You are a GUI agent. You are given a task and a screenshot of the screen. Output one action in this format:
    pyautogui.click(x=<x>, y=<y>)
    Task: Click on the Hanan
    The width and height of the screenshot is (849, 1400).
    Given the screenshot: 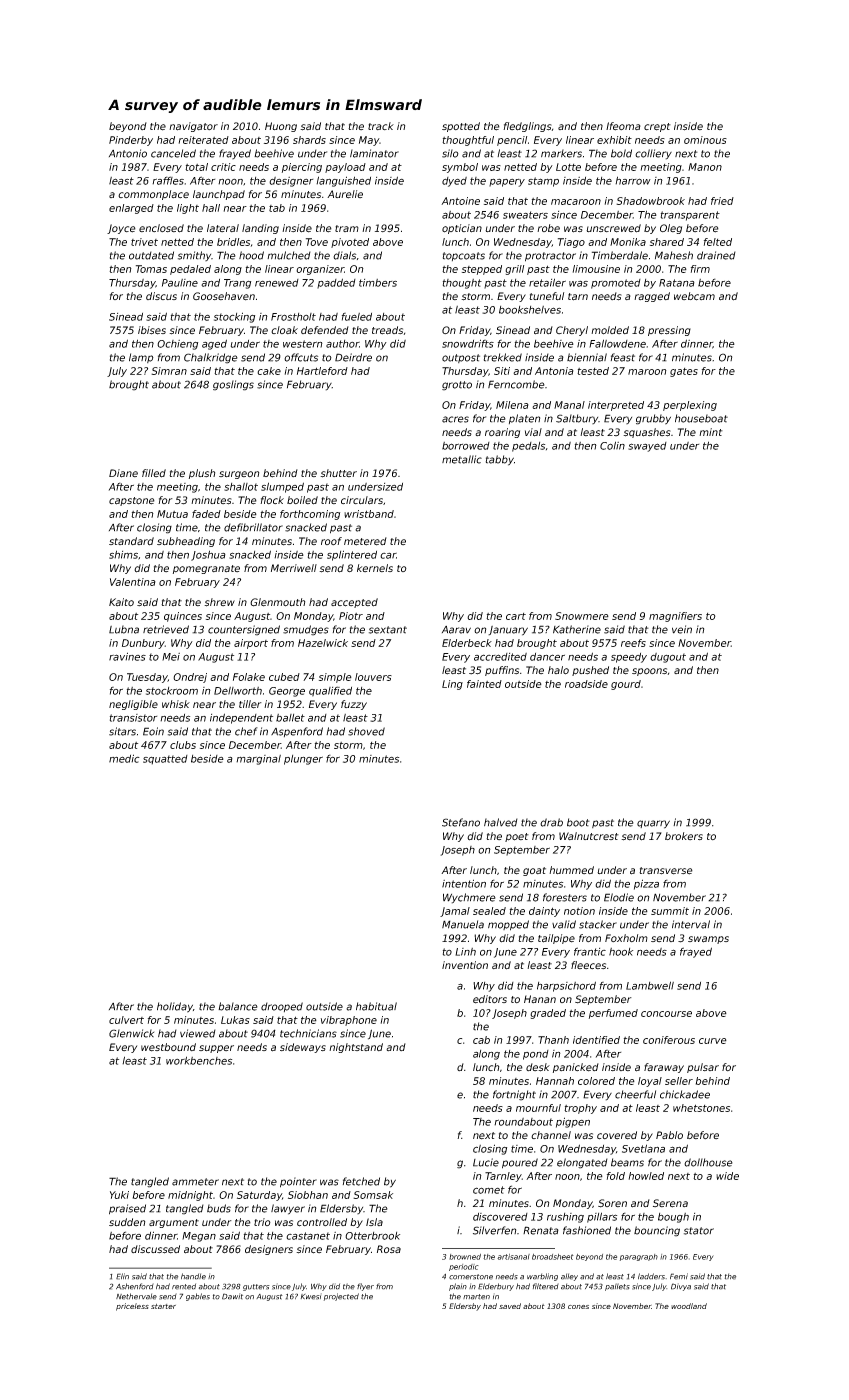 What is the action you would take?
    pyautogui.click(x=540, y=999)
